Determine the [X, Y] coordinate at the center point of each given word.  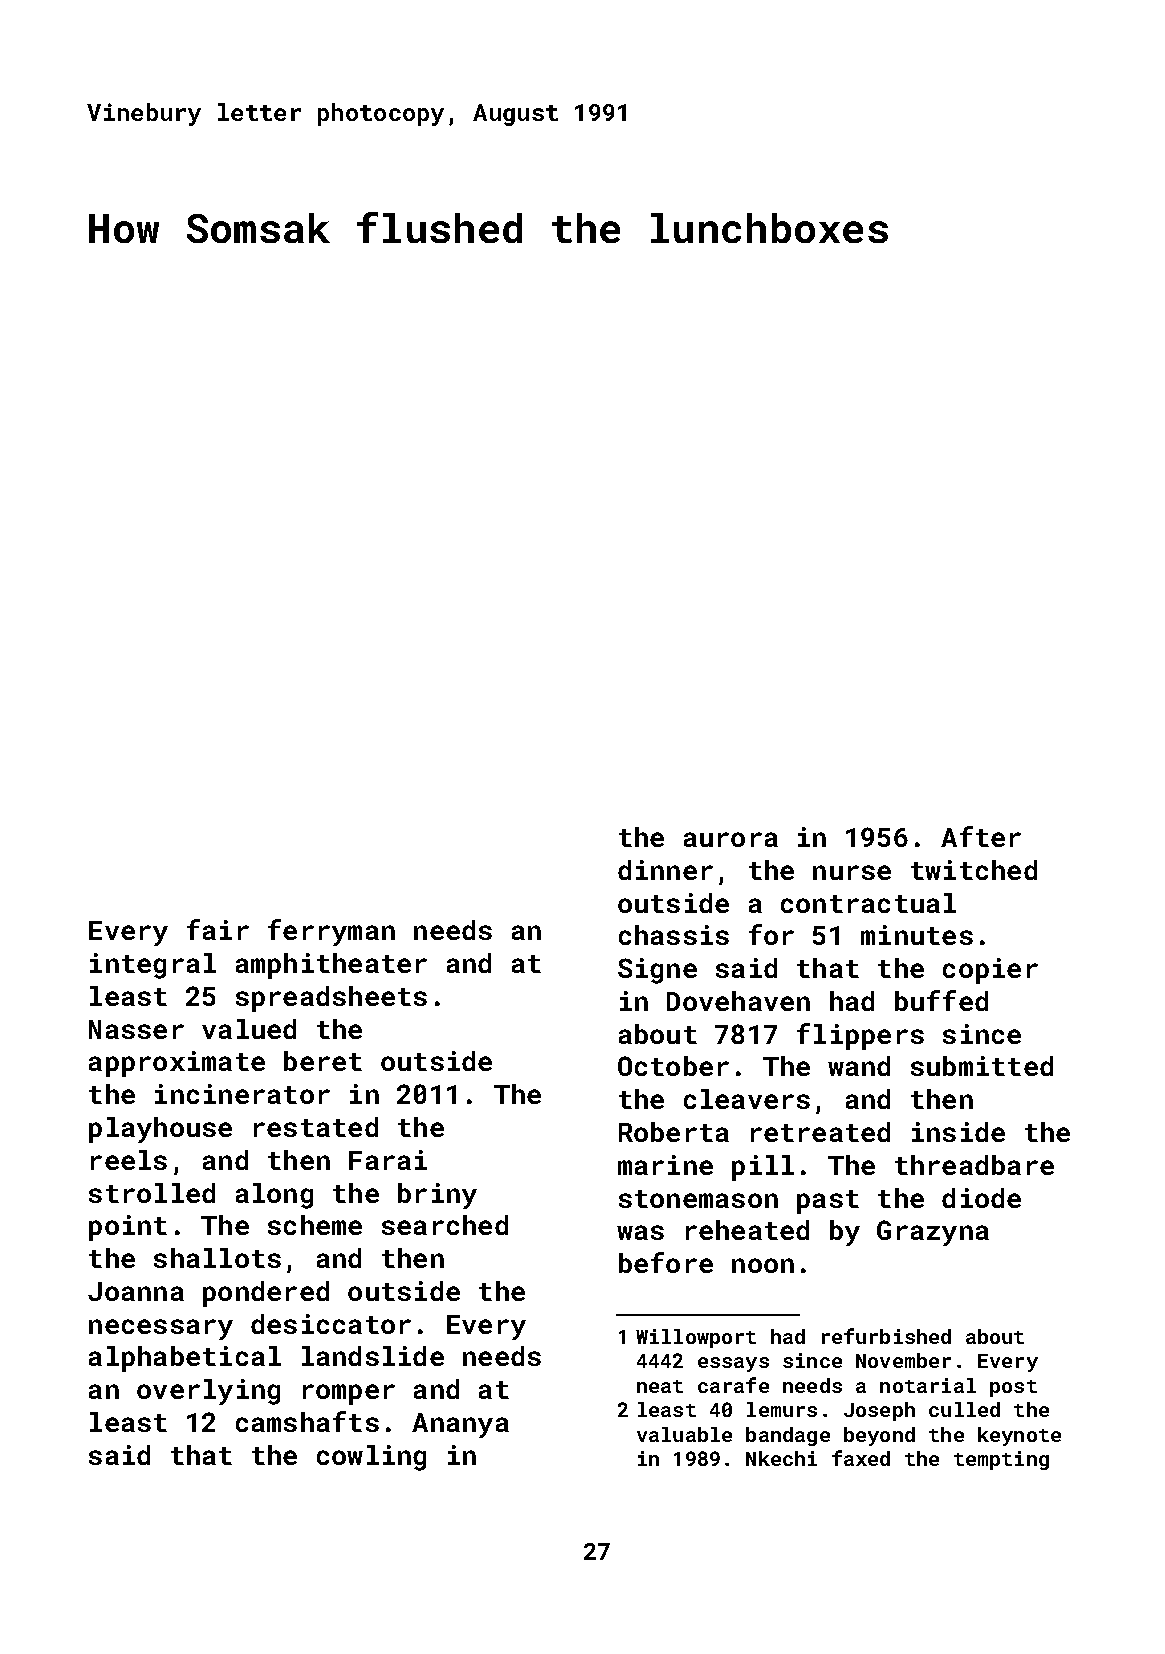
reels [129, 1160]
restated [316, 1127]
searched [445, 1225]
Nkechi [781, 1458]
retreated [820, 1132]
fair [218, 929]
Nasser [136, 1029]
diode [981, 1198]
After [981, 836]
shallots [217, 1258]
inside [958, 1132]
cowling [371, 1458]
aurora [731, 839]
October [673, 1066]
